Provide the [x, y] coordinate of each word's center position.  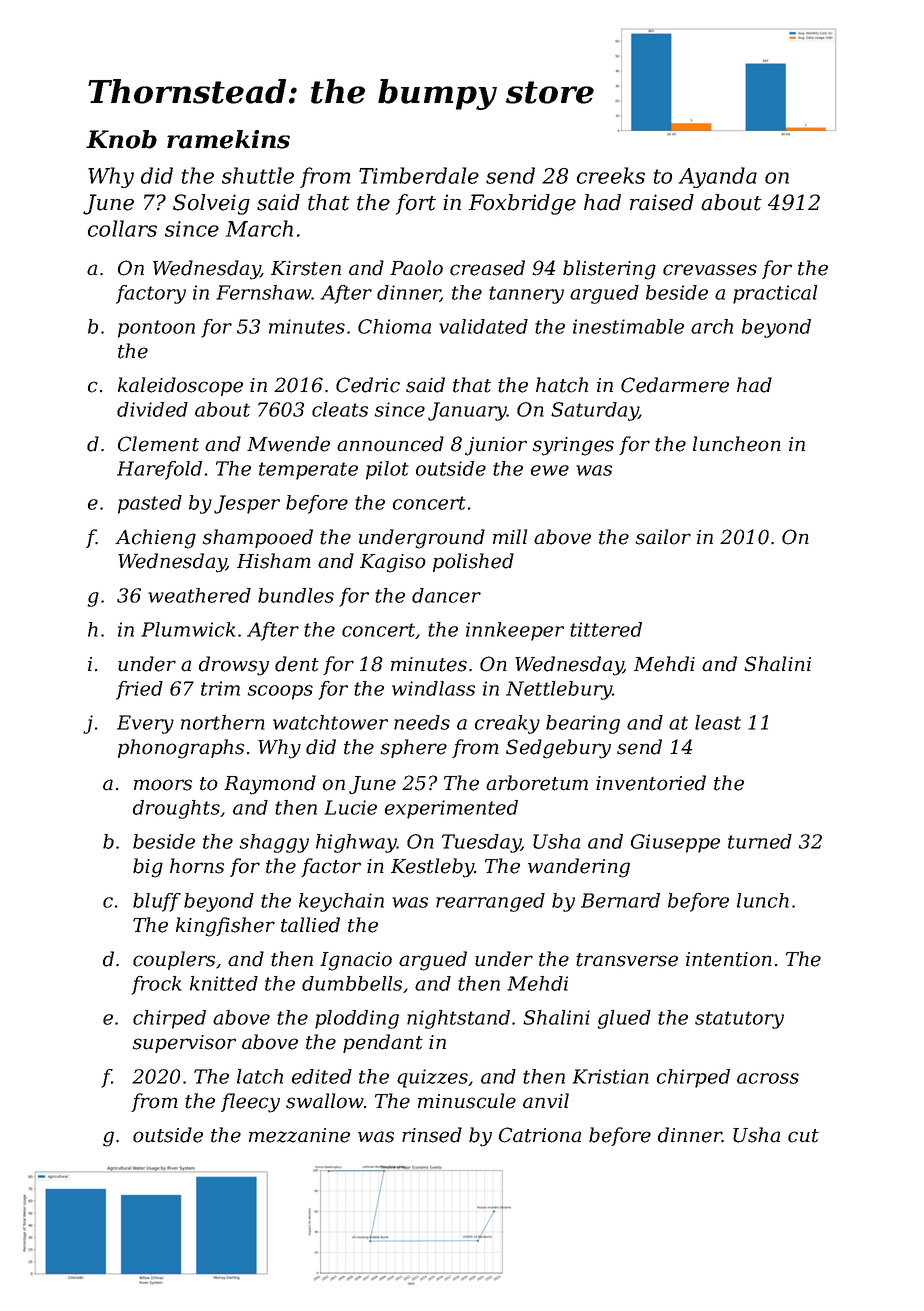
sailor [663, 537]
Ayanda [717, 177]
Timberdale [419, 175]
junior [496, 446]
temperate [308, 471]
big [148, 868]
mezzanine [299, 1135]
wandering [579, 868]
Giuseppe [675, 843]
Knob [121, 139]
